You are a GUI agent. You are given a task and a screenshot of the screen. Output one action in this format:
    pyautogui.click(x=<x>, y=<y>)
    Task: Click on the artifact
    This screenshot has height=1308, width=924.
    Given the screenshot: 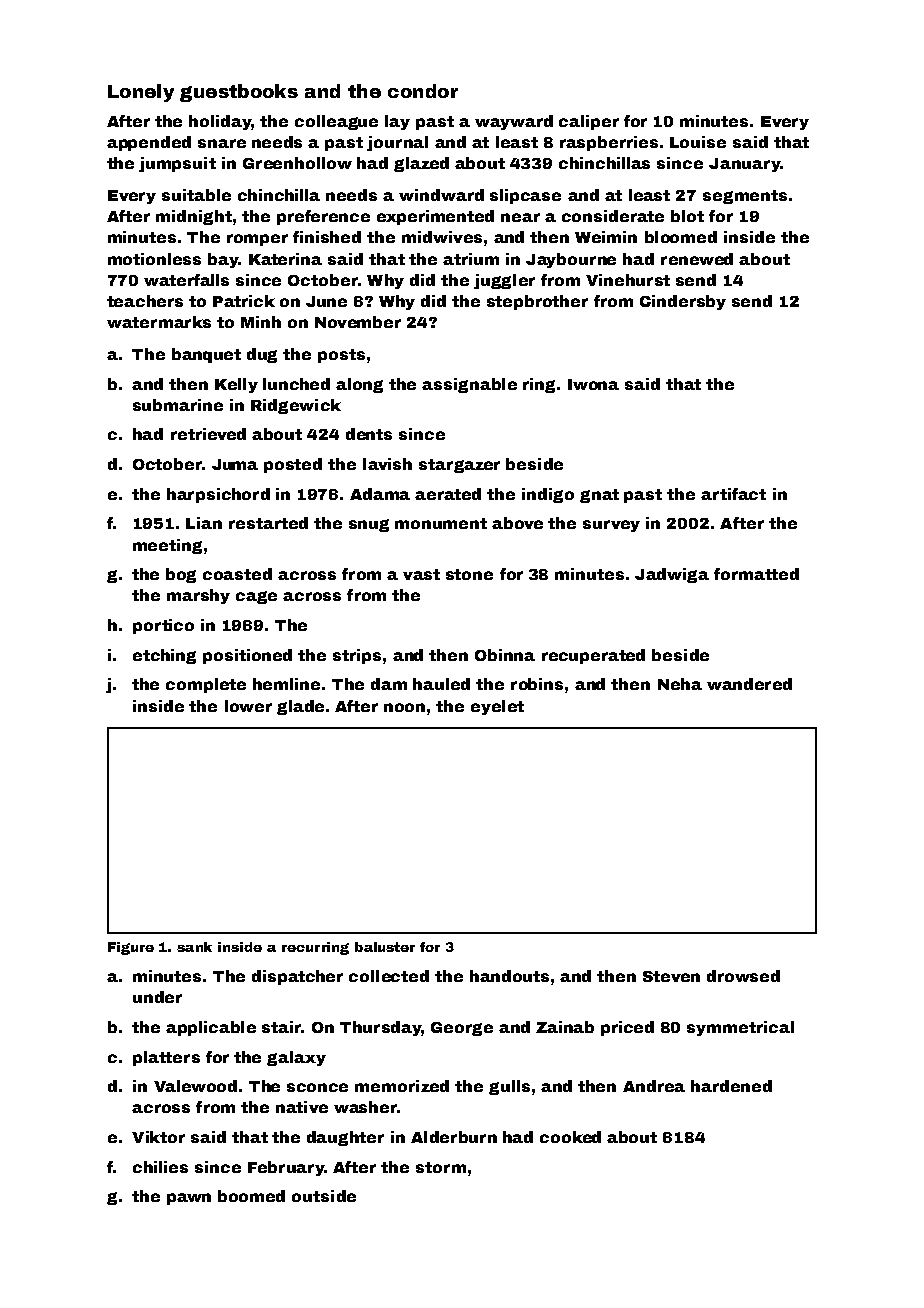 What is the action you would take?
    pyautogui.click(x=733, y=494)
